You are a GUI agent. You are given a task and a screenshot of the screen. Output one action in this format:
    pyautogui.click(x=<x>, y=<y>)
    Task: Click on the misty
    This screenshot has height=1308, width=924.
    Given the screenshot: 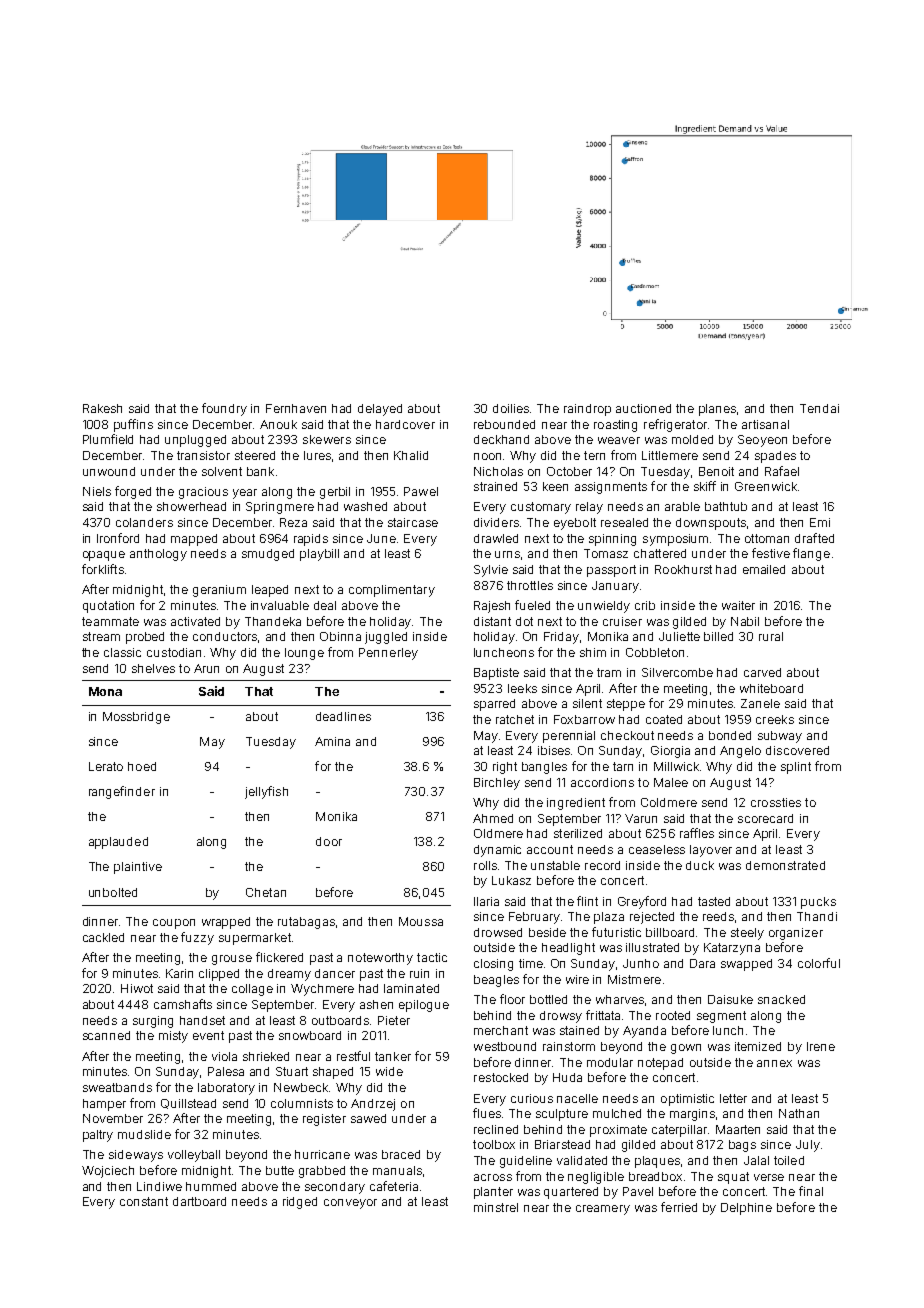 What is the action you would take?
    pyautogui.click(x=173, y=1037)
